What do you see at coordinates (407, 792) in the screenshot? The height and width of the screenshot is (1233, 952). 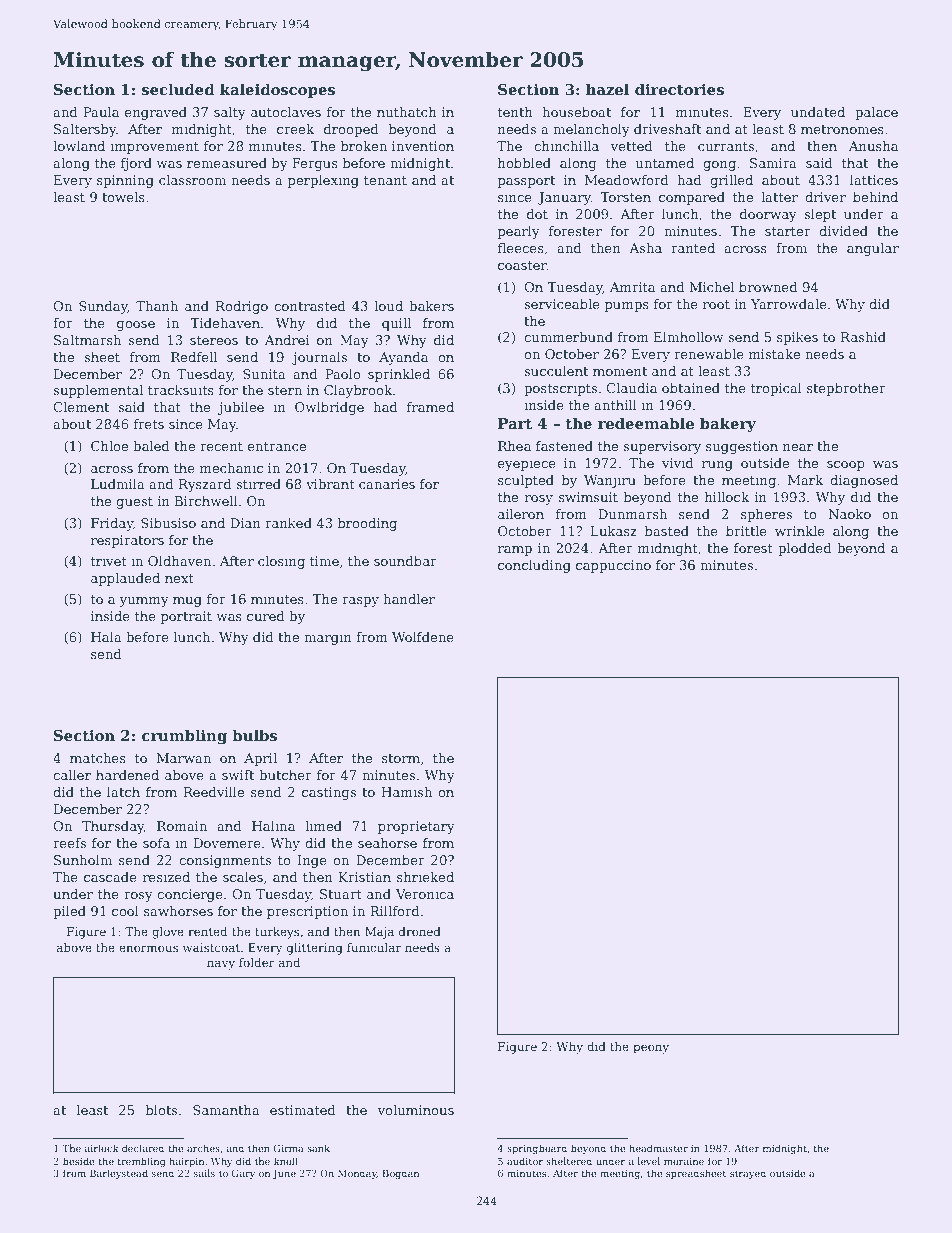 I see `Hamish` at bounding box center [407, 792].
